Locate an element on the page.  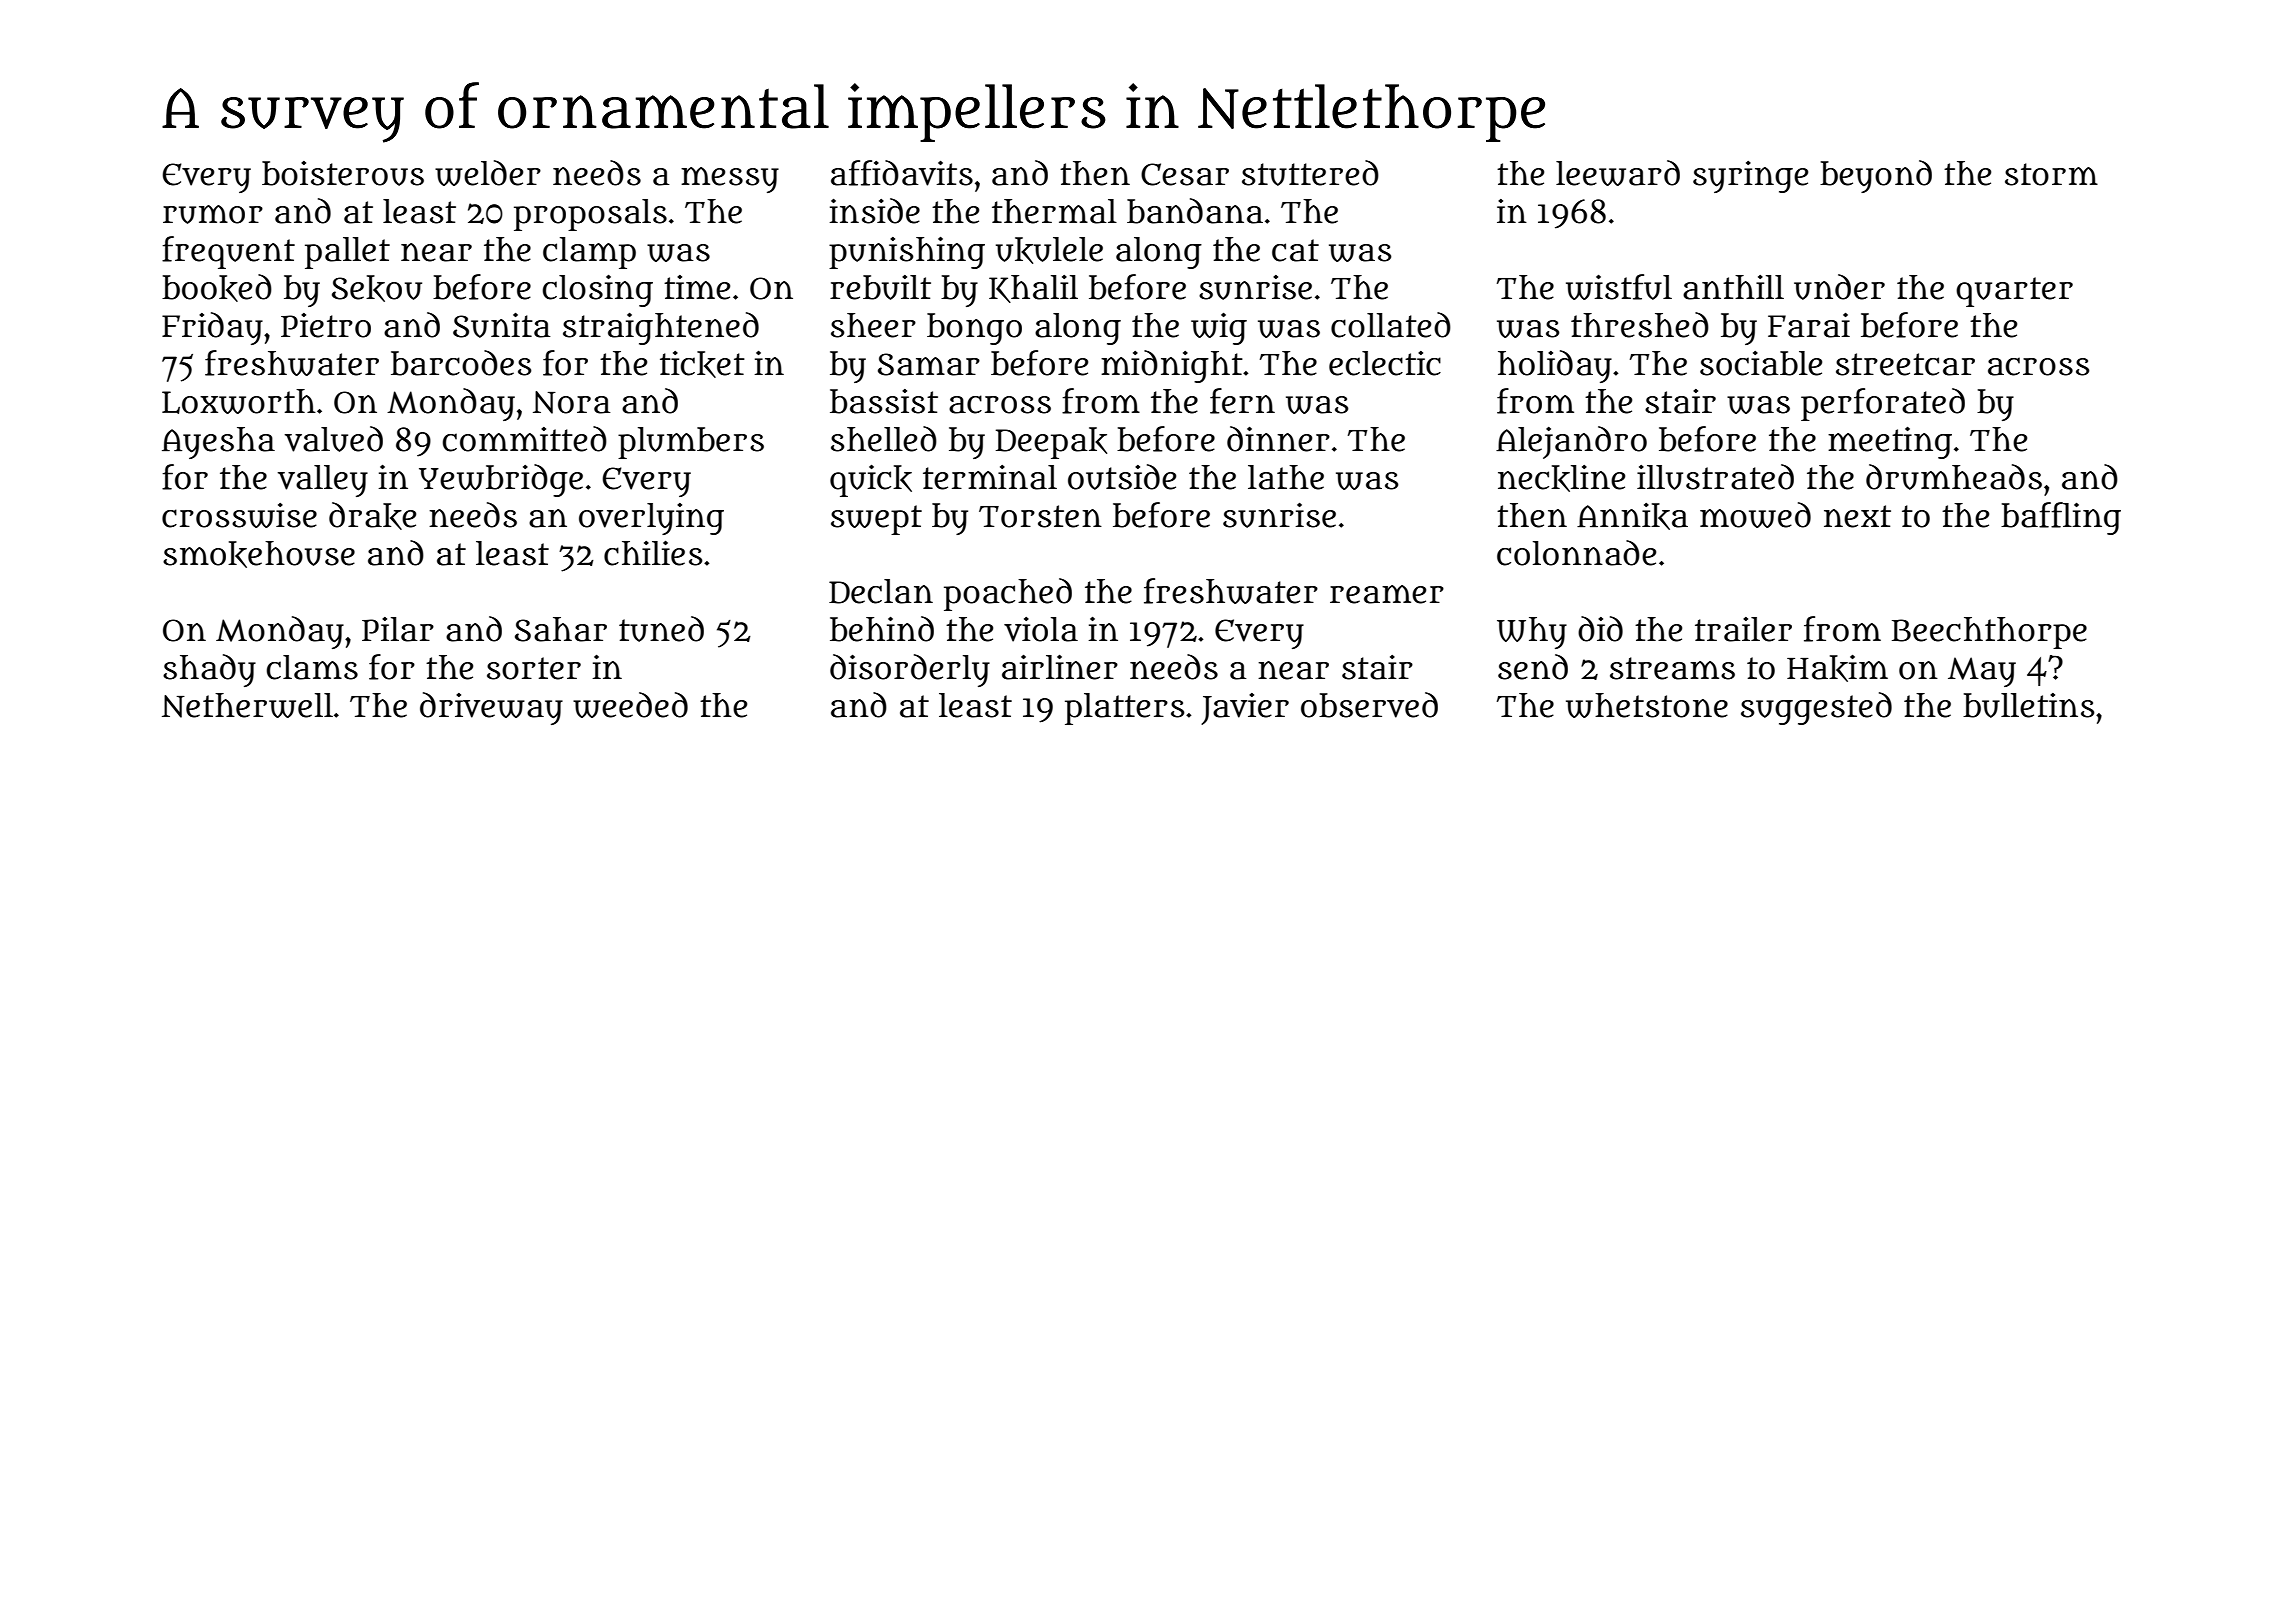
chilies is located at coordinates (653, 553).
